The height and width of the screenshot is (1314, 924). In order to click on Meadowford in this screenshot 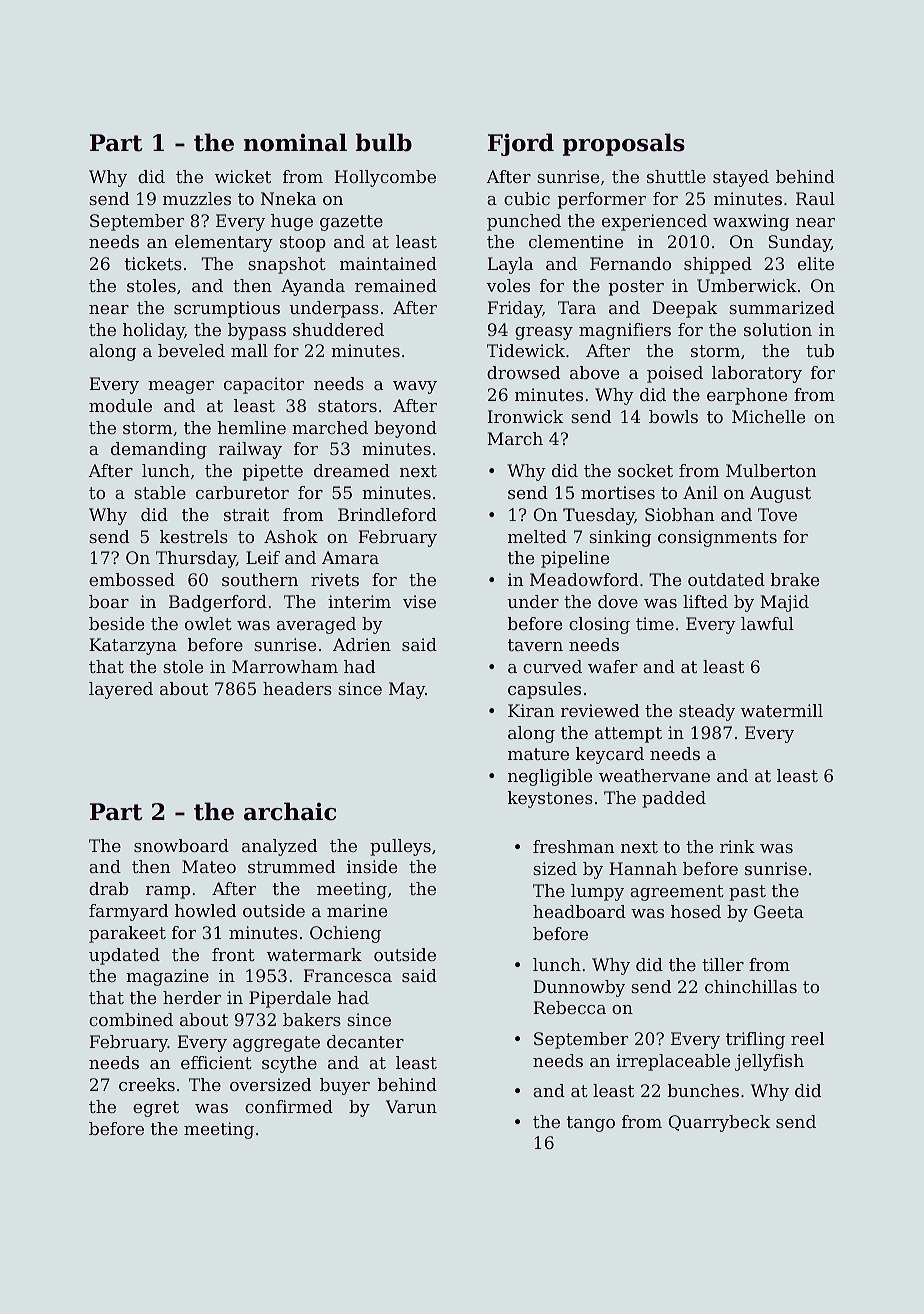, I will do `click(584, 579)`.
